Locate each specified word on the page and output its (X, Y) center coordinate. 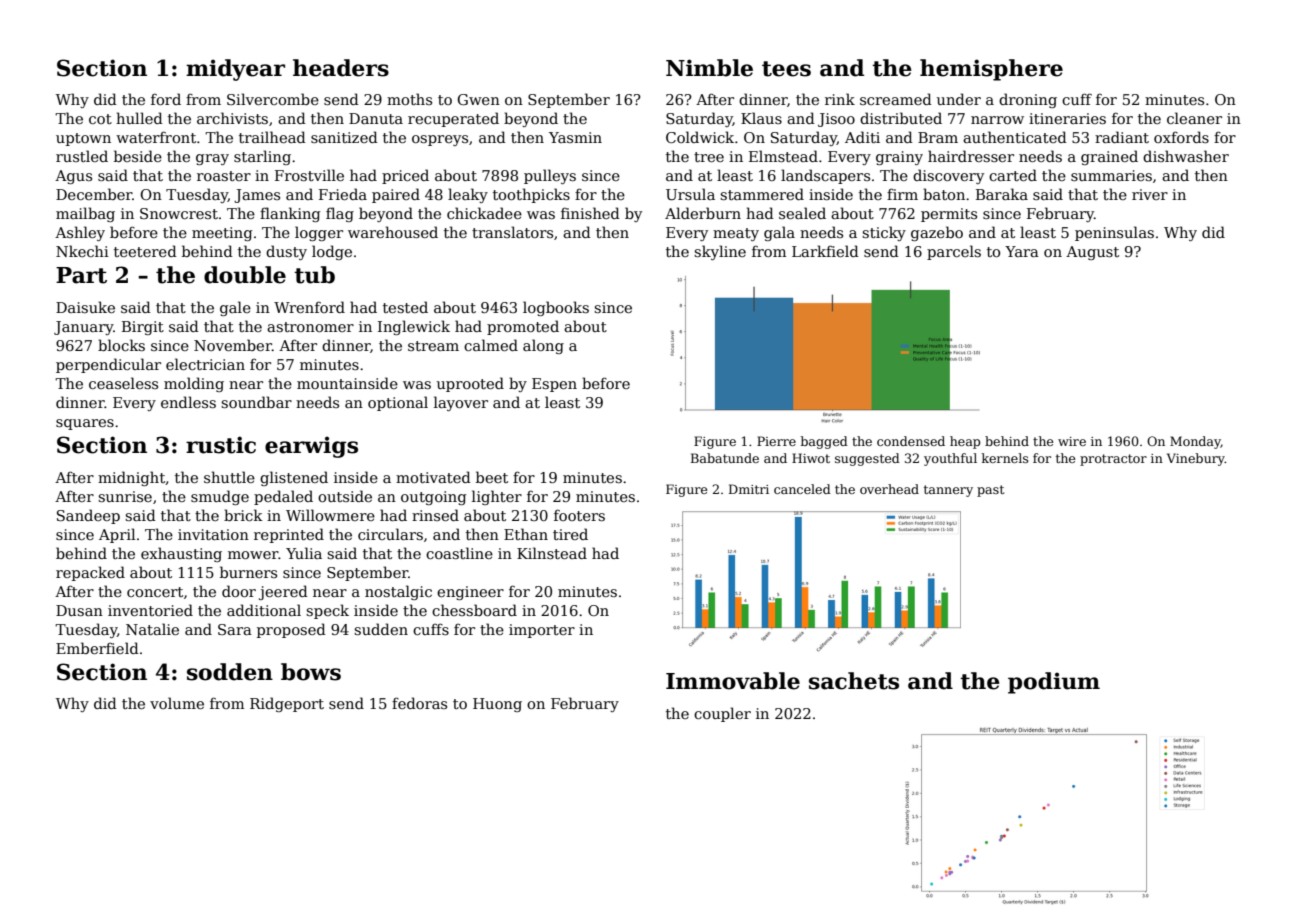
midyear (235, 70)
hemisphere (991, 70)
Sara (235, 629)
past (990, 491)
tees (786, 69)
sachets (854, 681)
